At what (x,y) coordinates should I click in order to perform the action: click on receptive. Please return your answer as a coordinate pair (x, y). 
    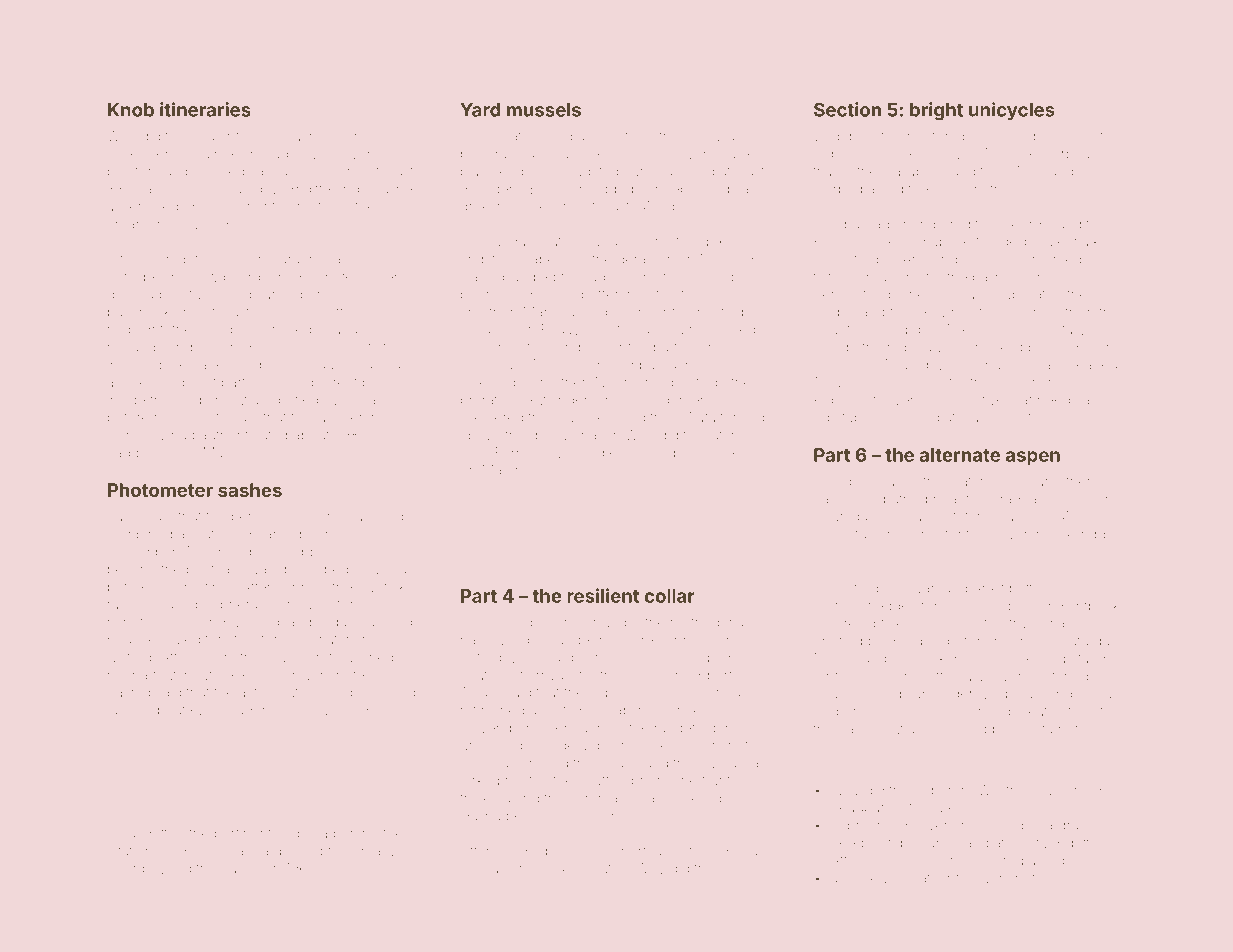
    Looking at the image, I should click on (874, 624).
